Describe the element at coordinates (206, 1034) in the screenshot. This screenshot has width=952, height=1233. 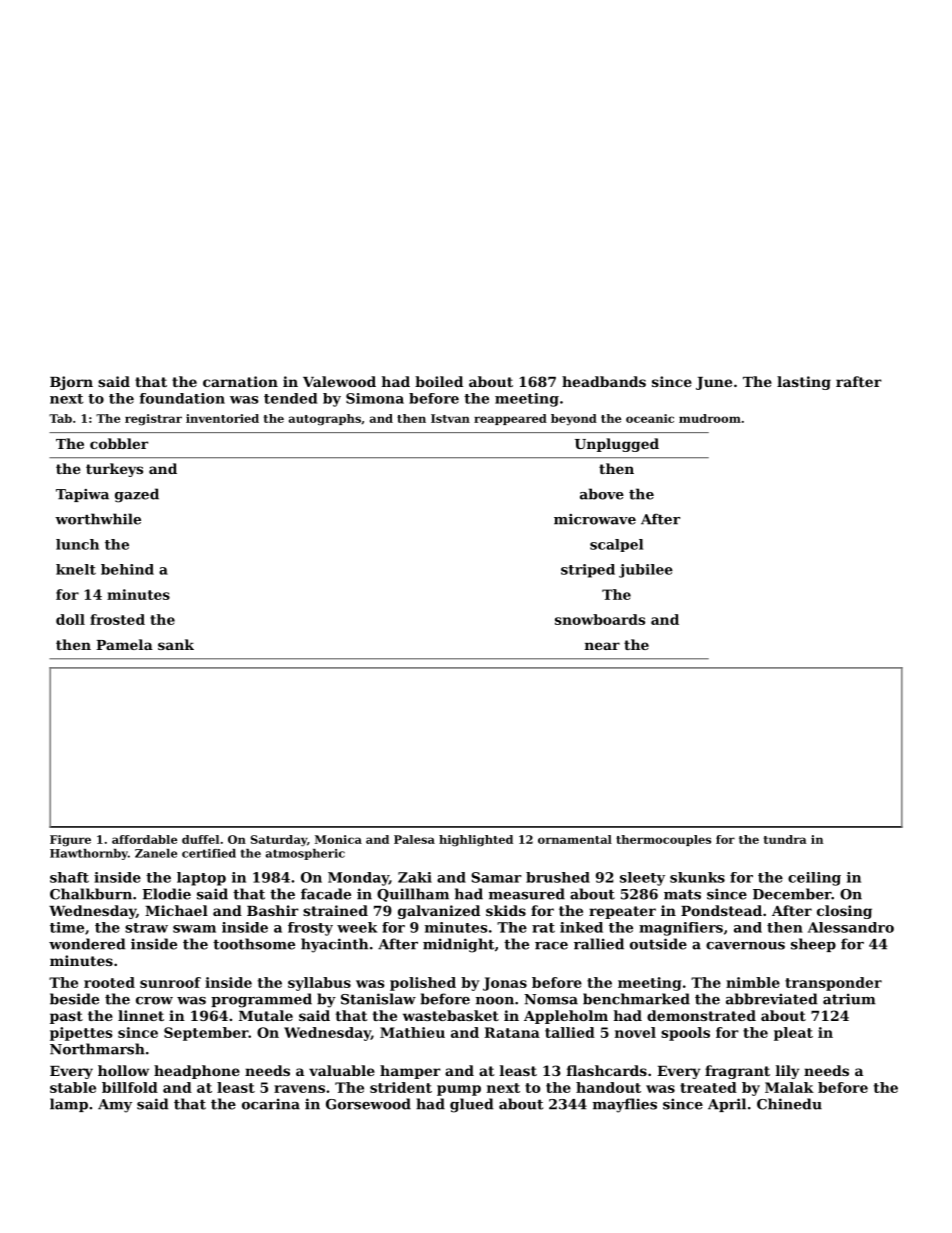
I see `September` at that location.
